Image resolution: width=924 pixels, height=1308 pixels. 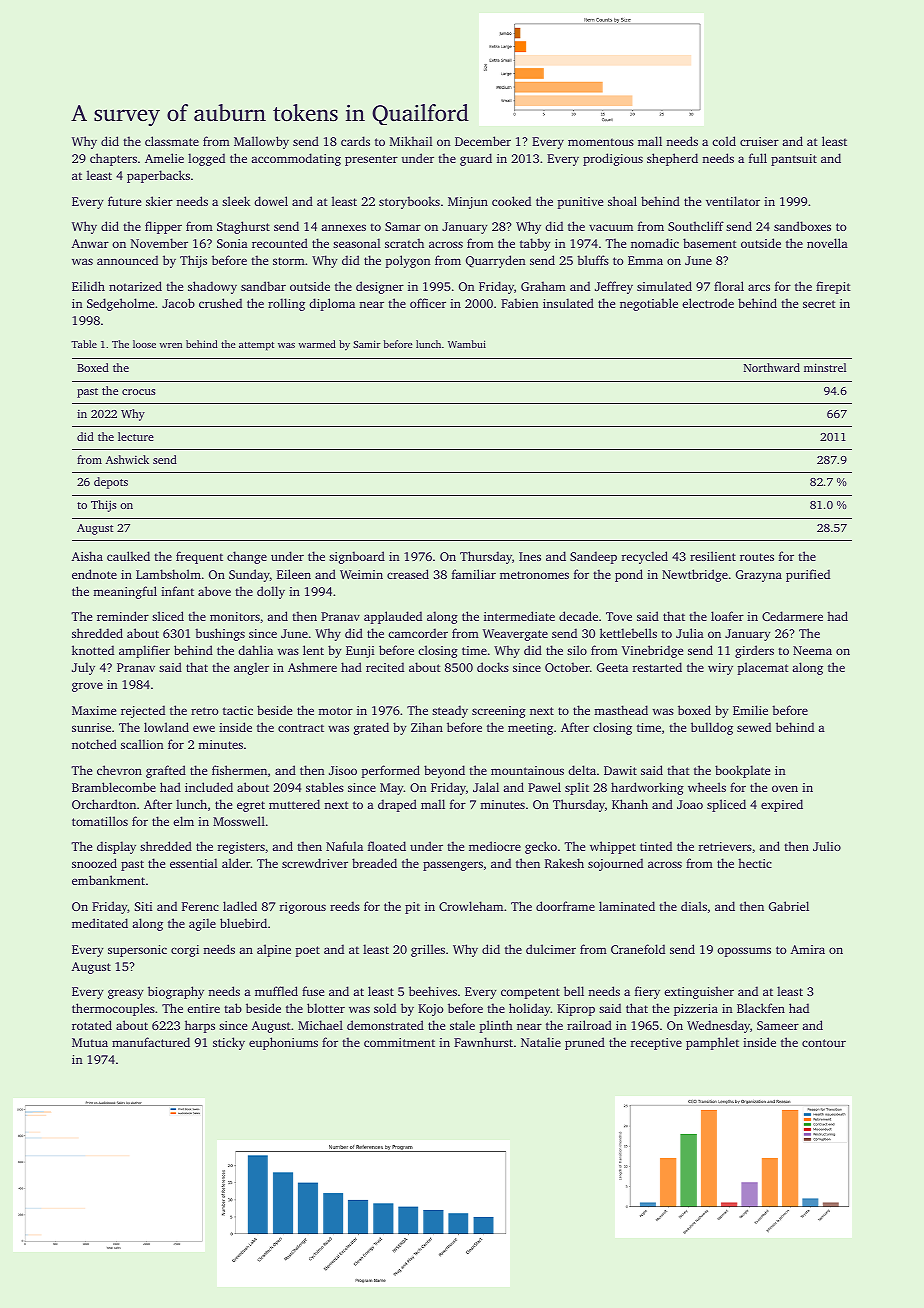 I want to click on Ines, so click(x=530, y=556).
